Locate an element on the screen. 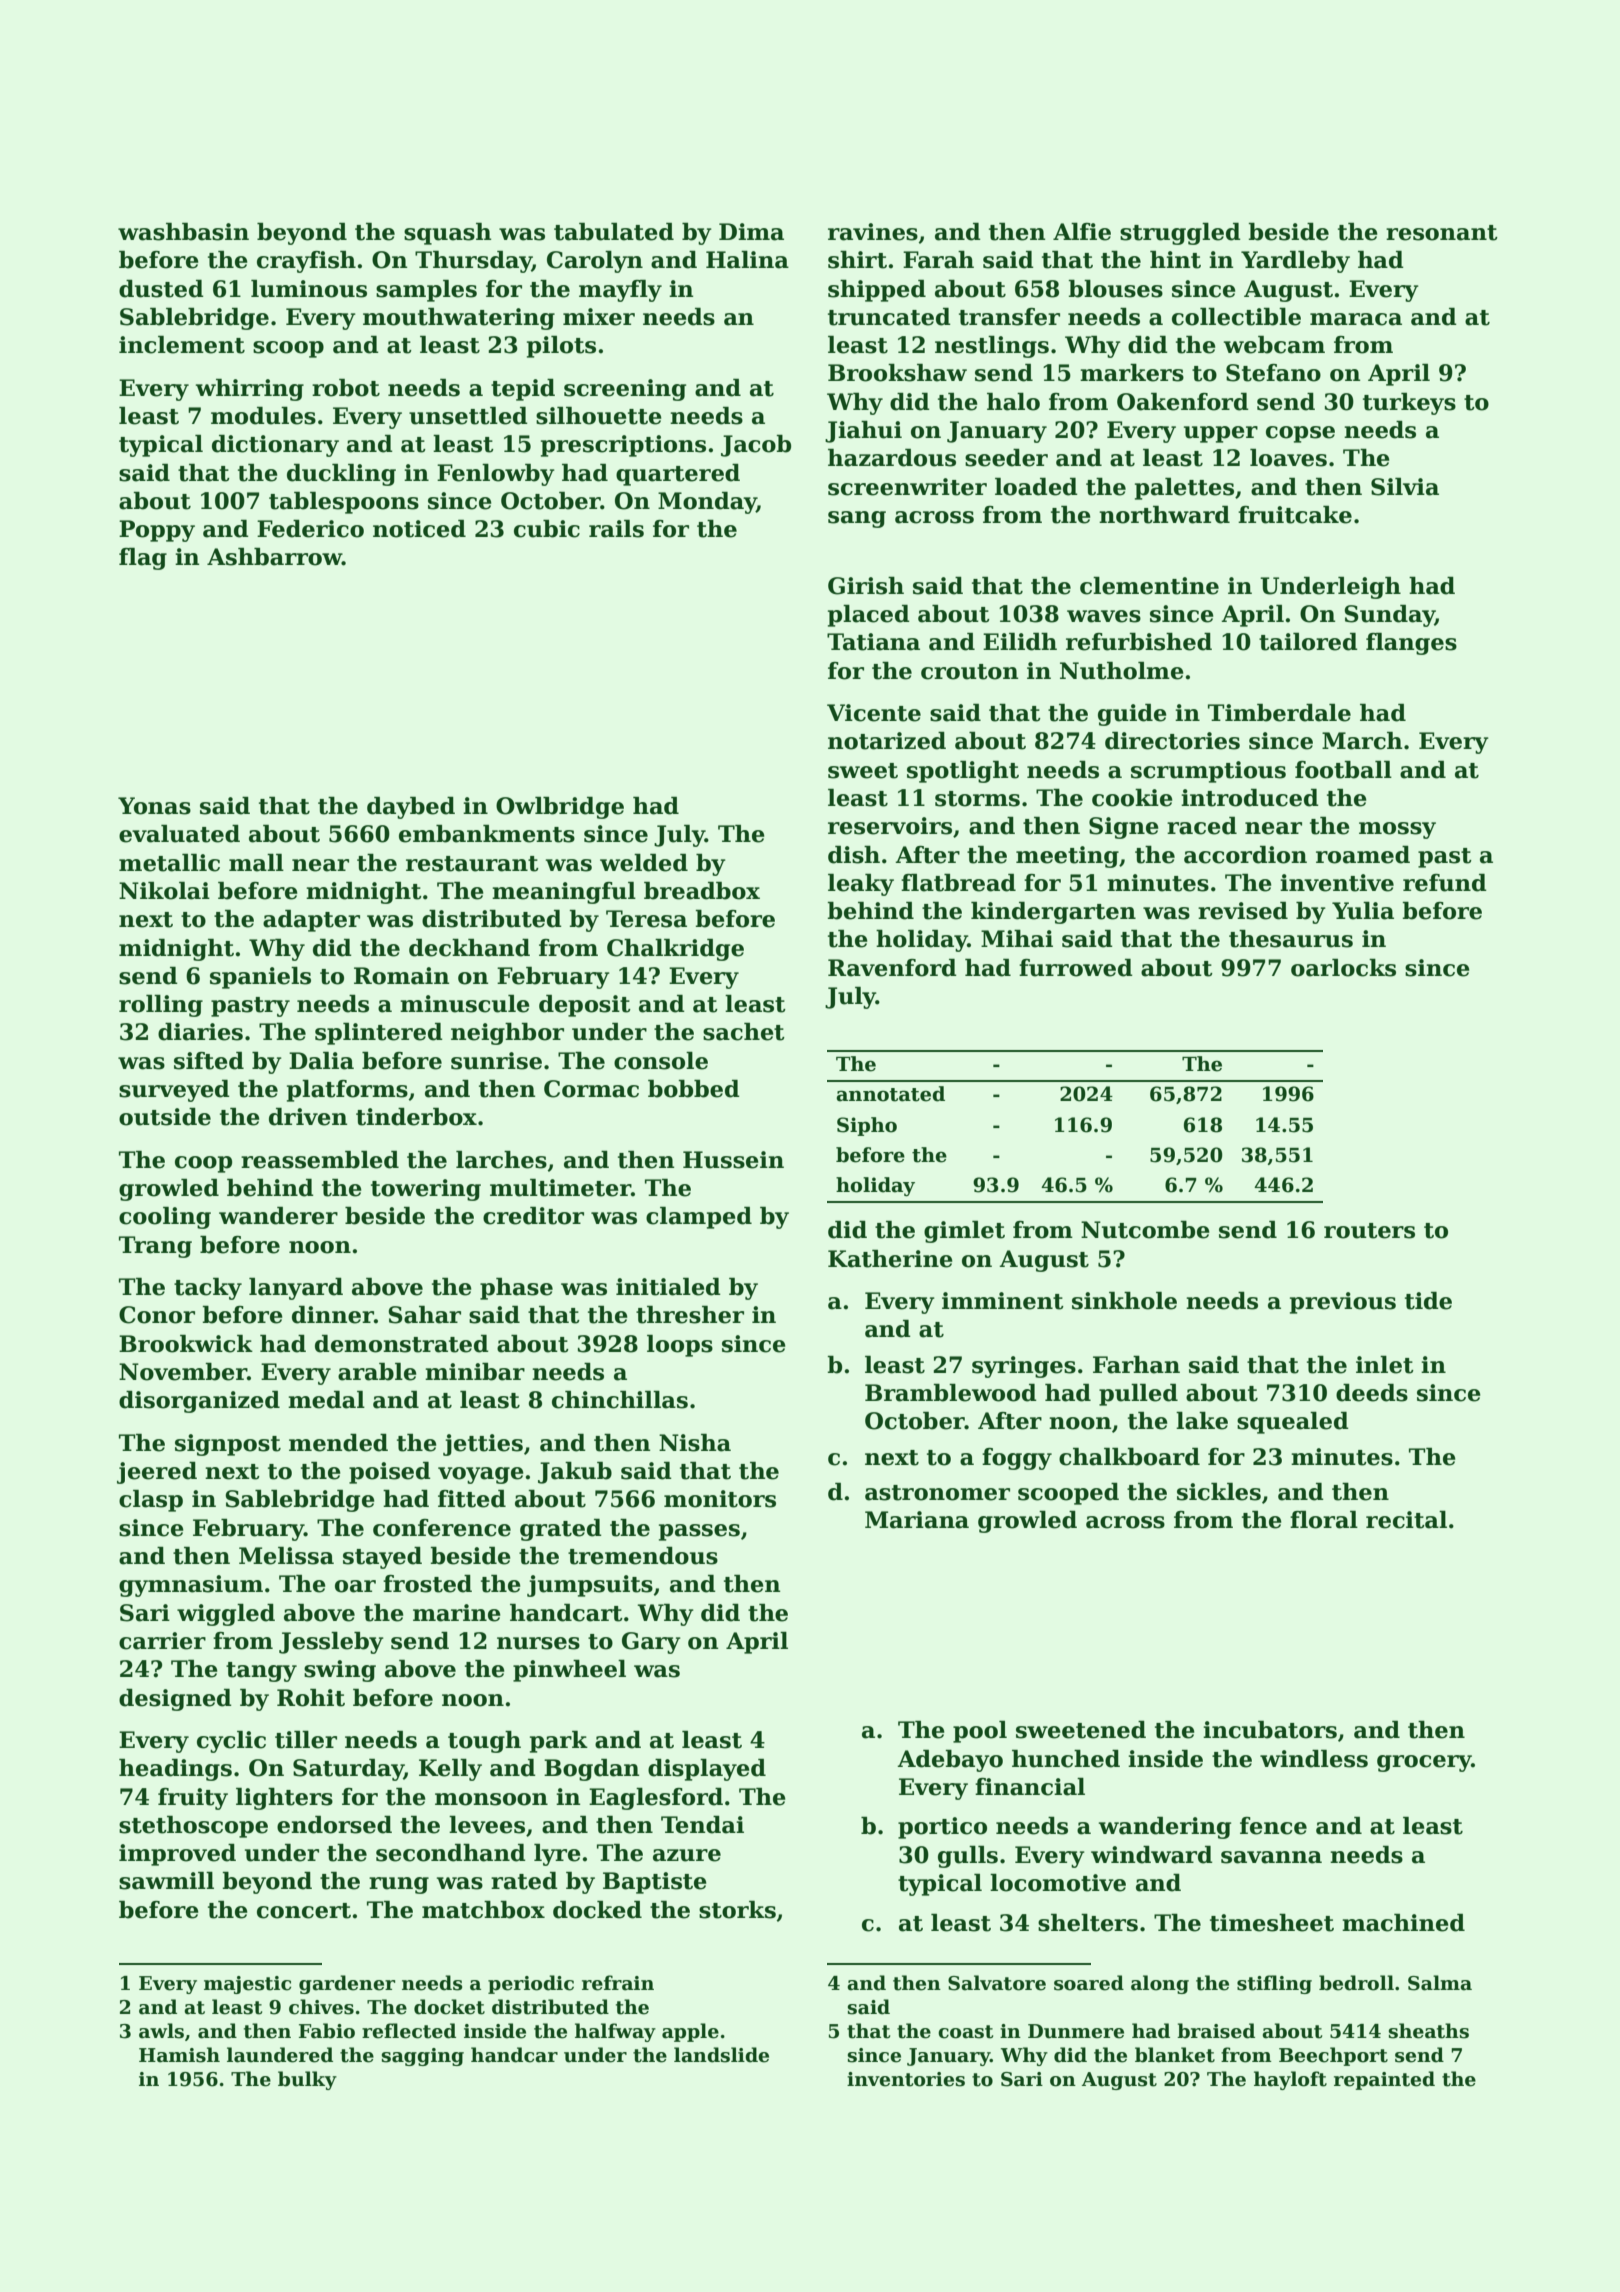 The image size is (1620, 2292). washbasin is located at coordinates (183, 232).
